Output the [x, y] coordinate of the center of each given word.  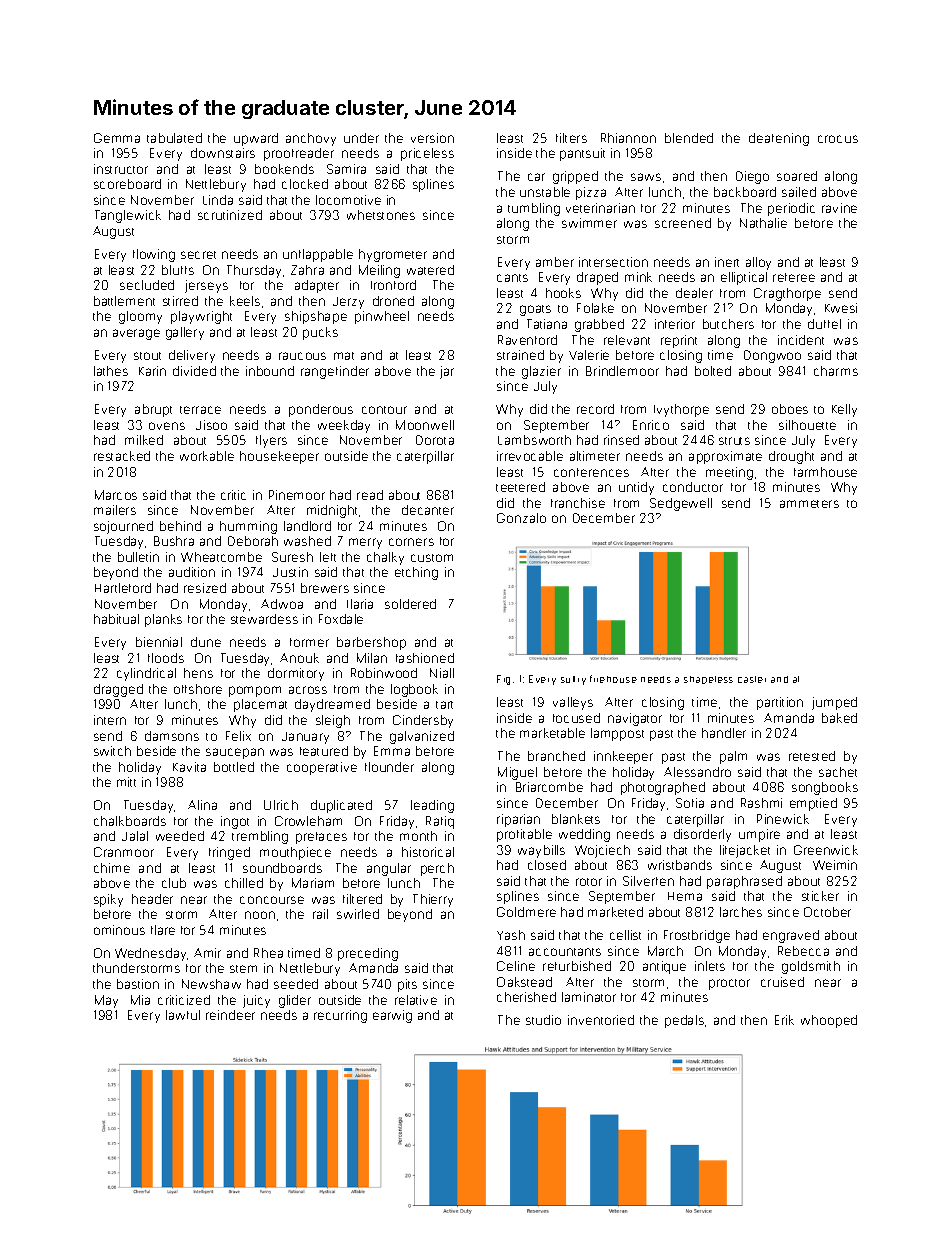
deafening [779, 139]
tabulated [174, 138]
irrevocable [530, 456]
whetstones [381, 215]
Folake [595, 308]
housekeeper [279, 457]
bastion [138, 984]
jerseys [206, 286]
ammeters [809, 504]
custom [432, 558]
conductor [693, 487]
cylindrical [146, 674]
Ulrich [281, 805]
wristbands [680, 865]
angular [389, 869]
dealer [694, 293]
